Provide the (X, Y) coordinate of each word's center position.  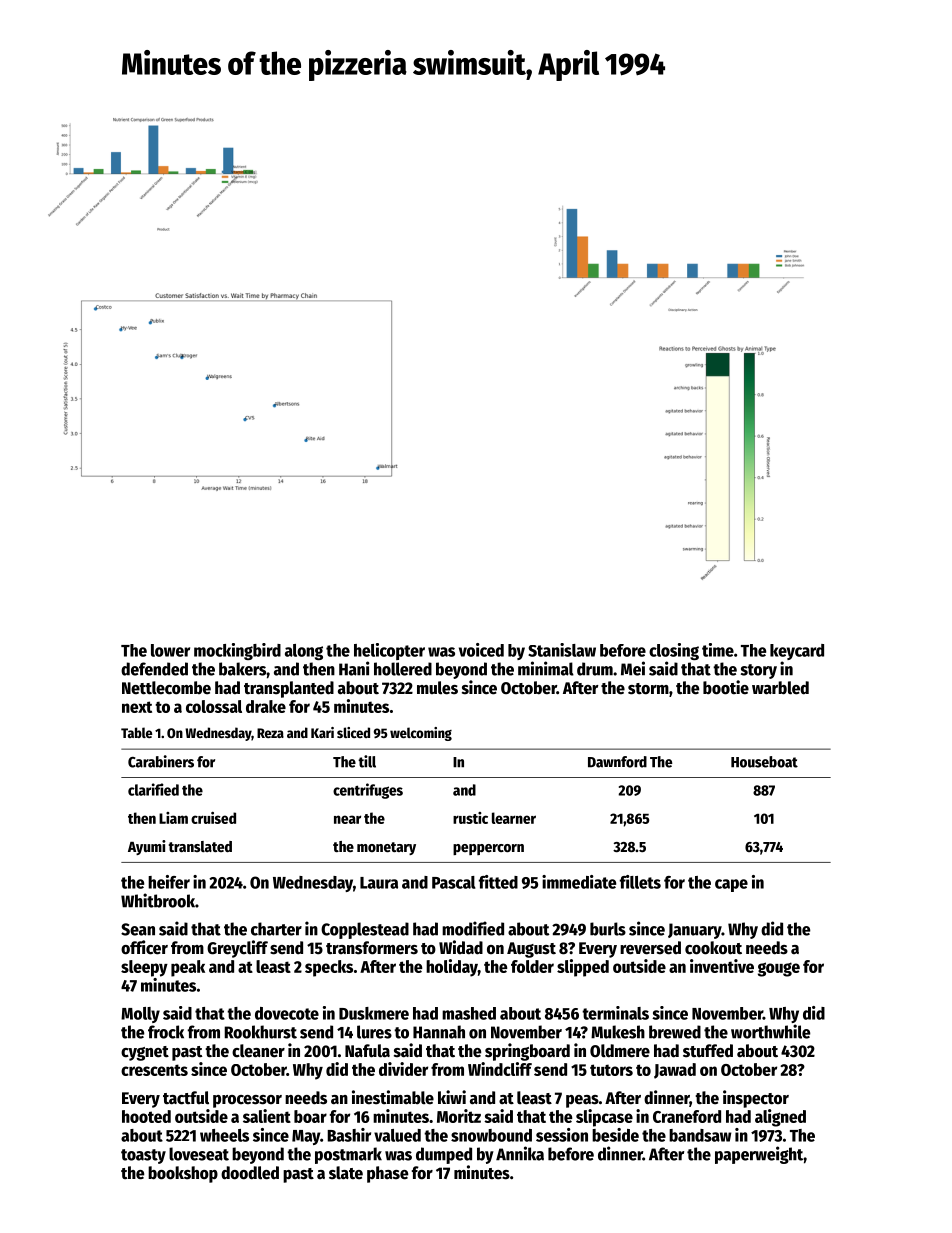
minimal (546, 668)
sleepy (144, 968)
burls (608, 929)
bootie (726, 687)
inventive (722, 966)
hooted (146, 1116)
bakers (242, 669)
